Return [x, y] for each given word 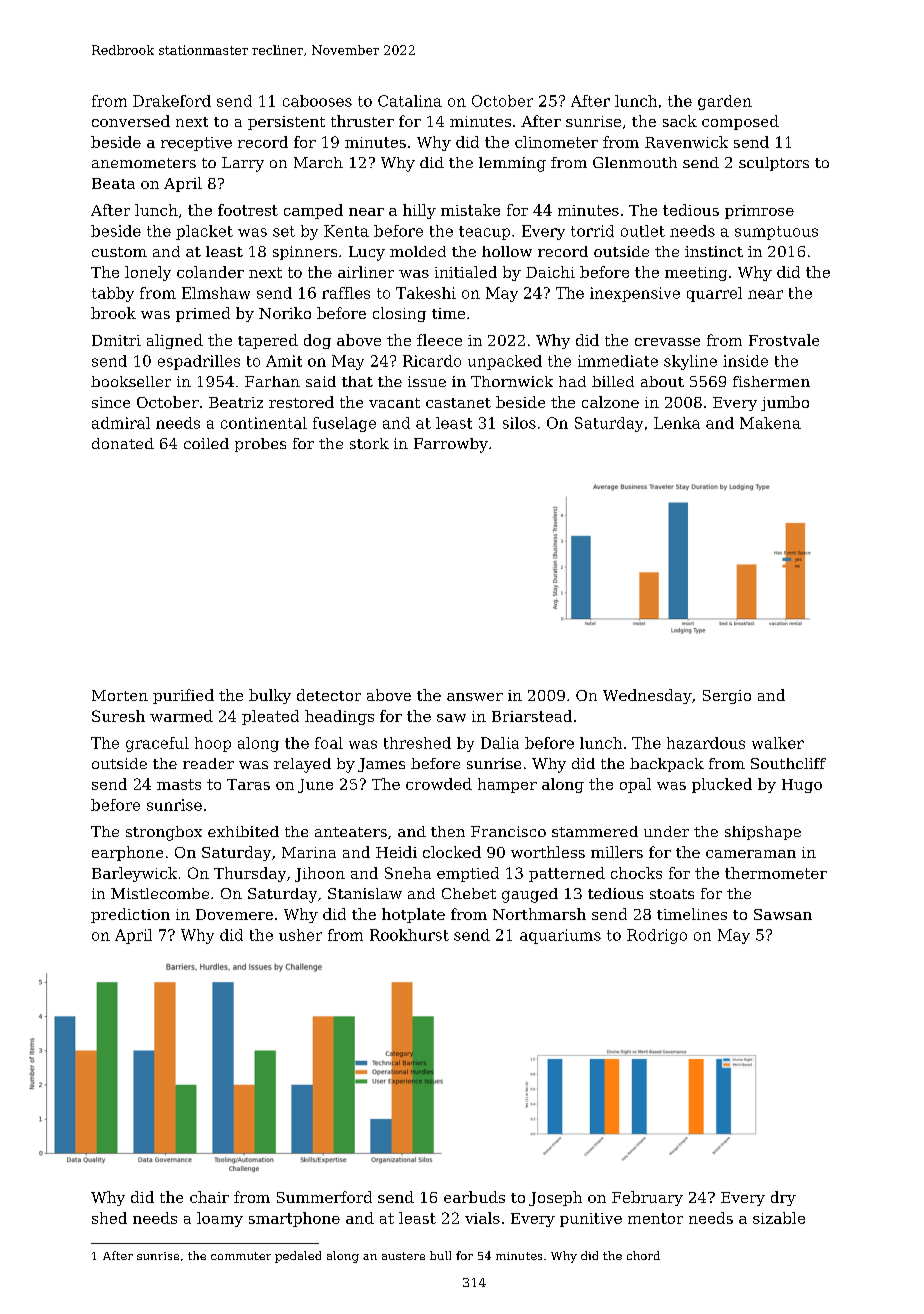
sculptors [774, 164]
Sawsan [783, 914]
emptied [468, 874]
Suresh [118, 716]
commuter [241, 1256]
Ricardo [432, 361]
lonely [148, 273]
